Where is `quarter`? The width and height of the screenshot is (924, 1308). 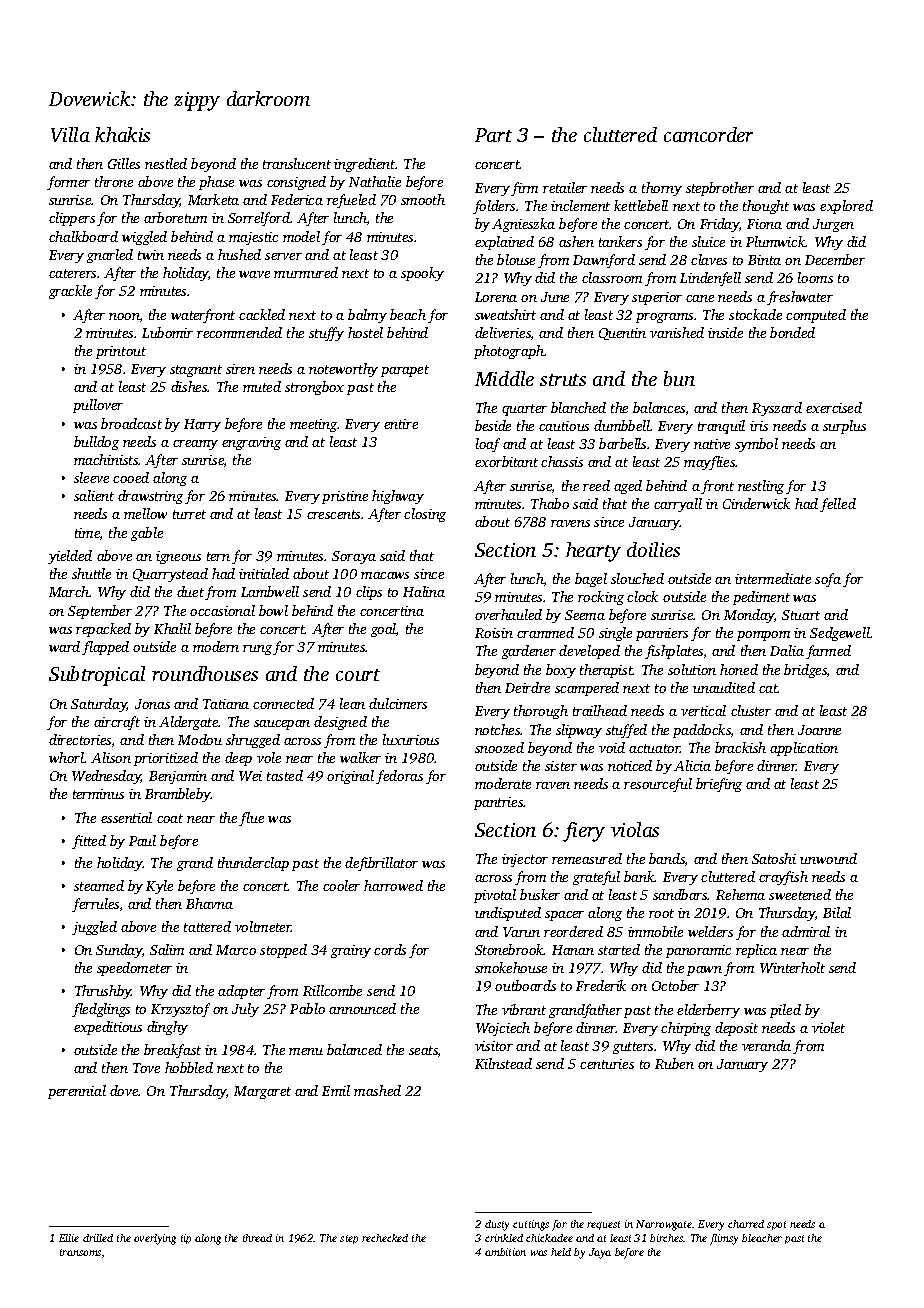
quarter is located at coordinates (524, 410).
